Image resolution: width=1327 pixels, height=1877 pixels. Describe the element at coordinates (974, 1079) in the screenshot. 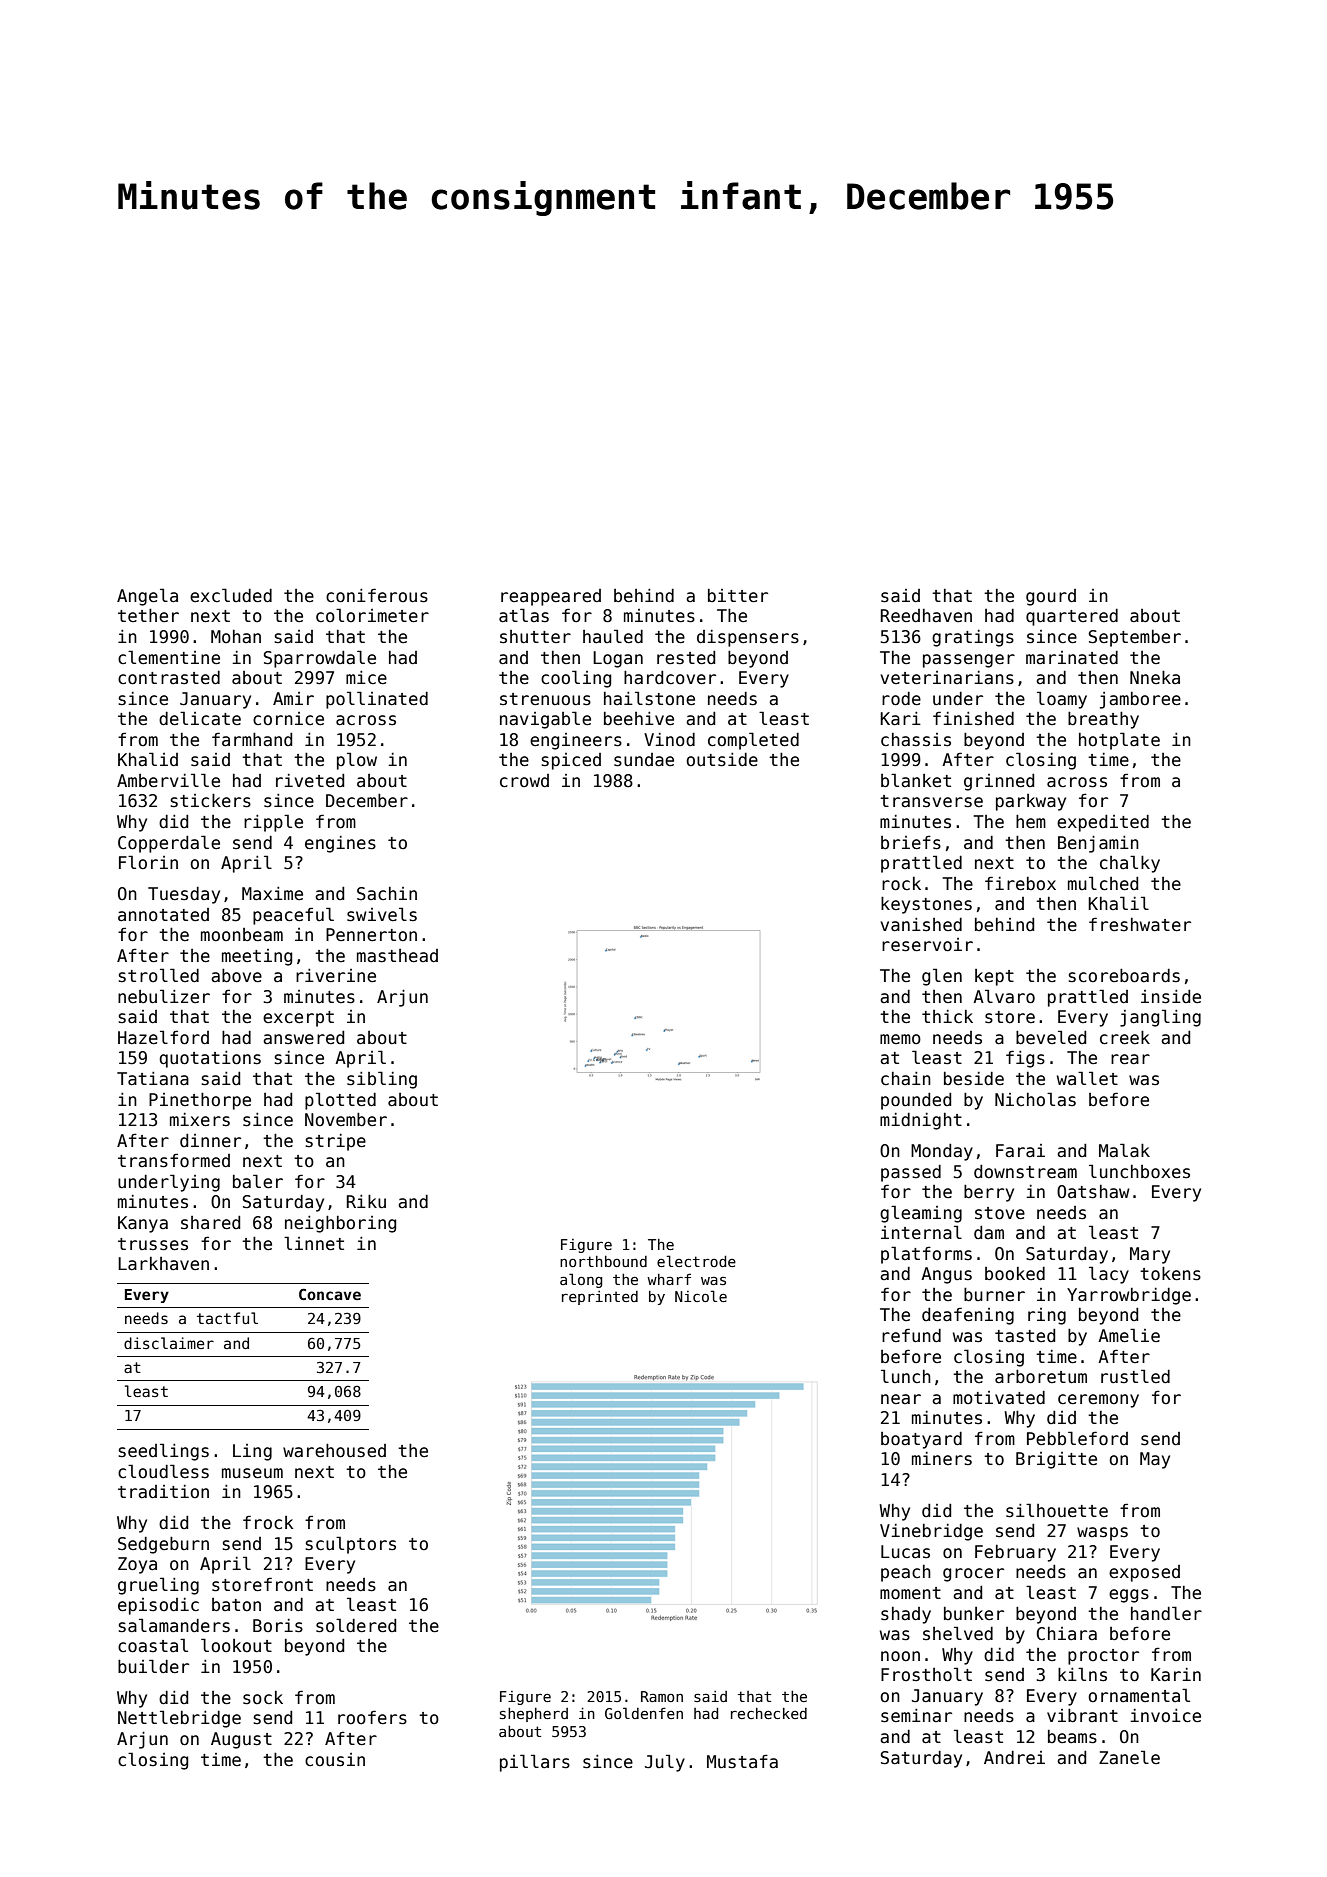

I see `beside` at that location.
